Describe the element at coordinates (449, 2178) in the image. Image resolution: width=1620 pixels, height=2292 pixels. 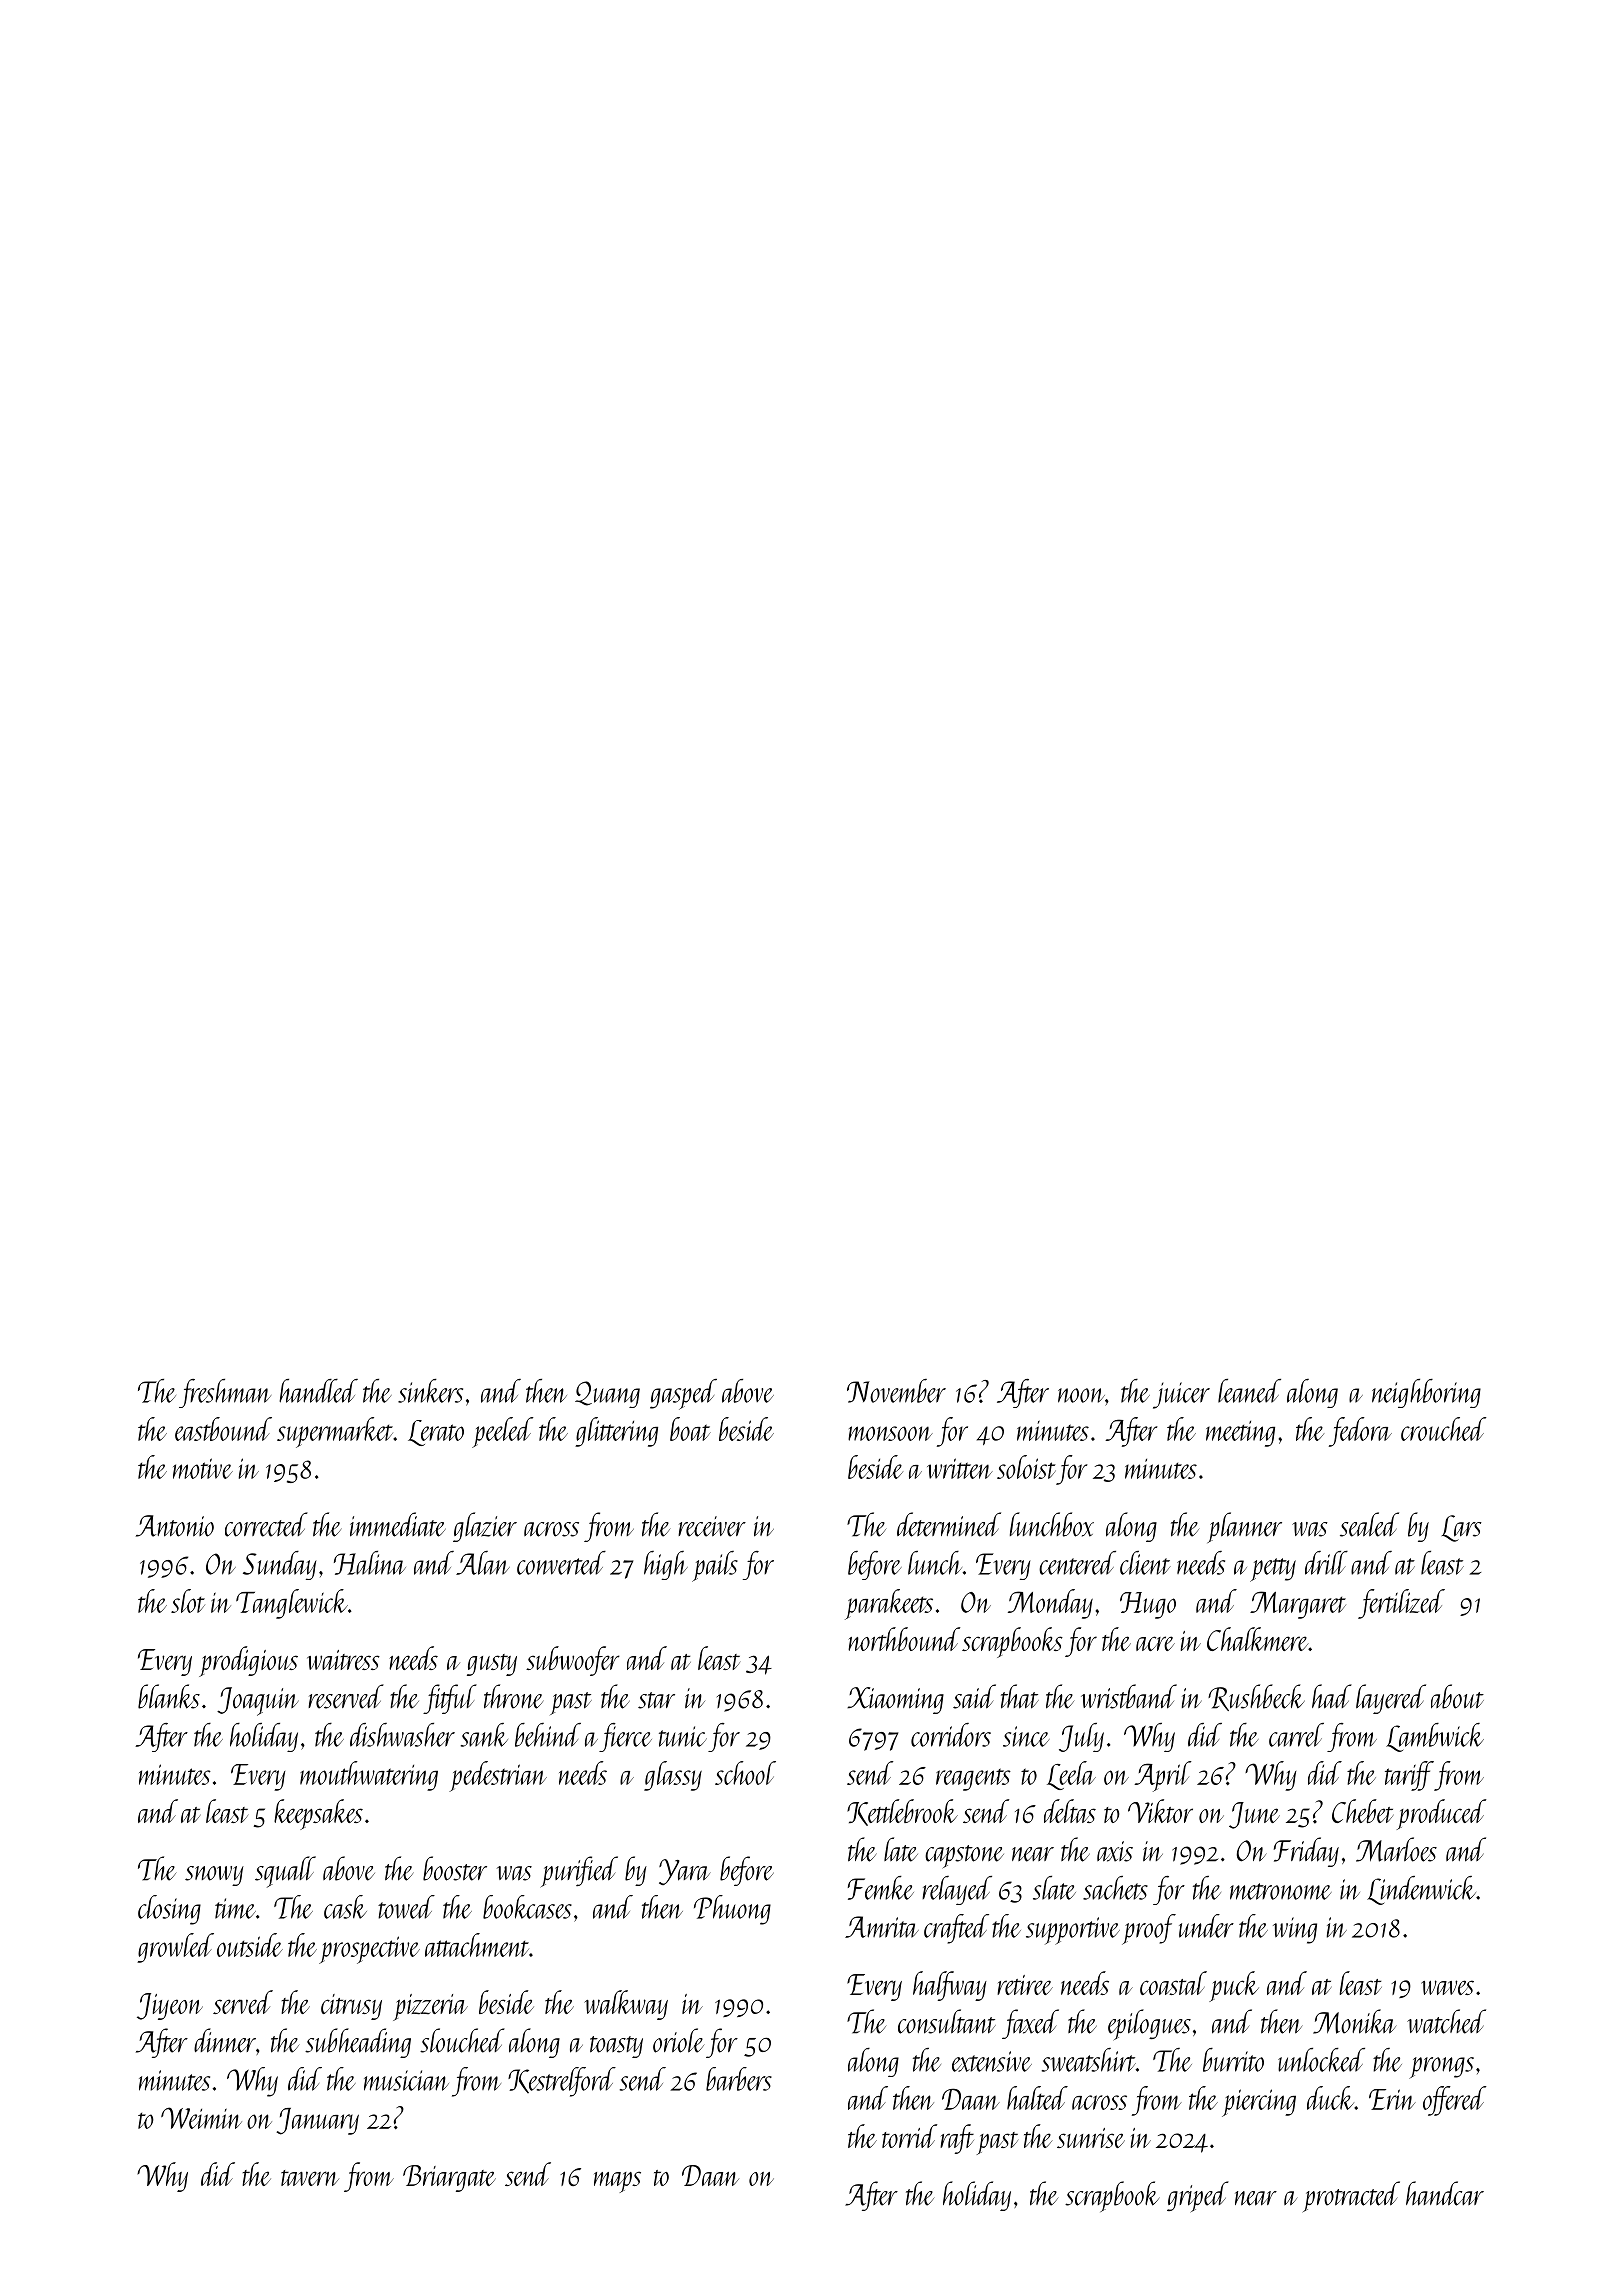
I see `Briargate` at that location.
